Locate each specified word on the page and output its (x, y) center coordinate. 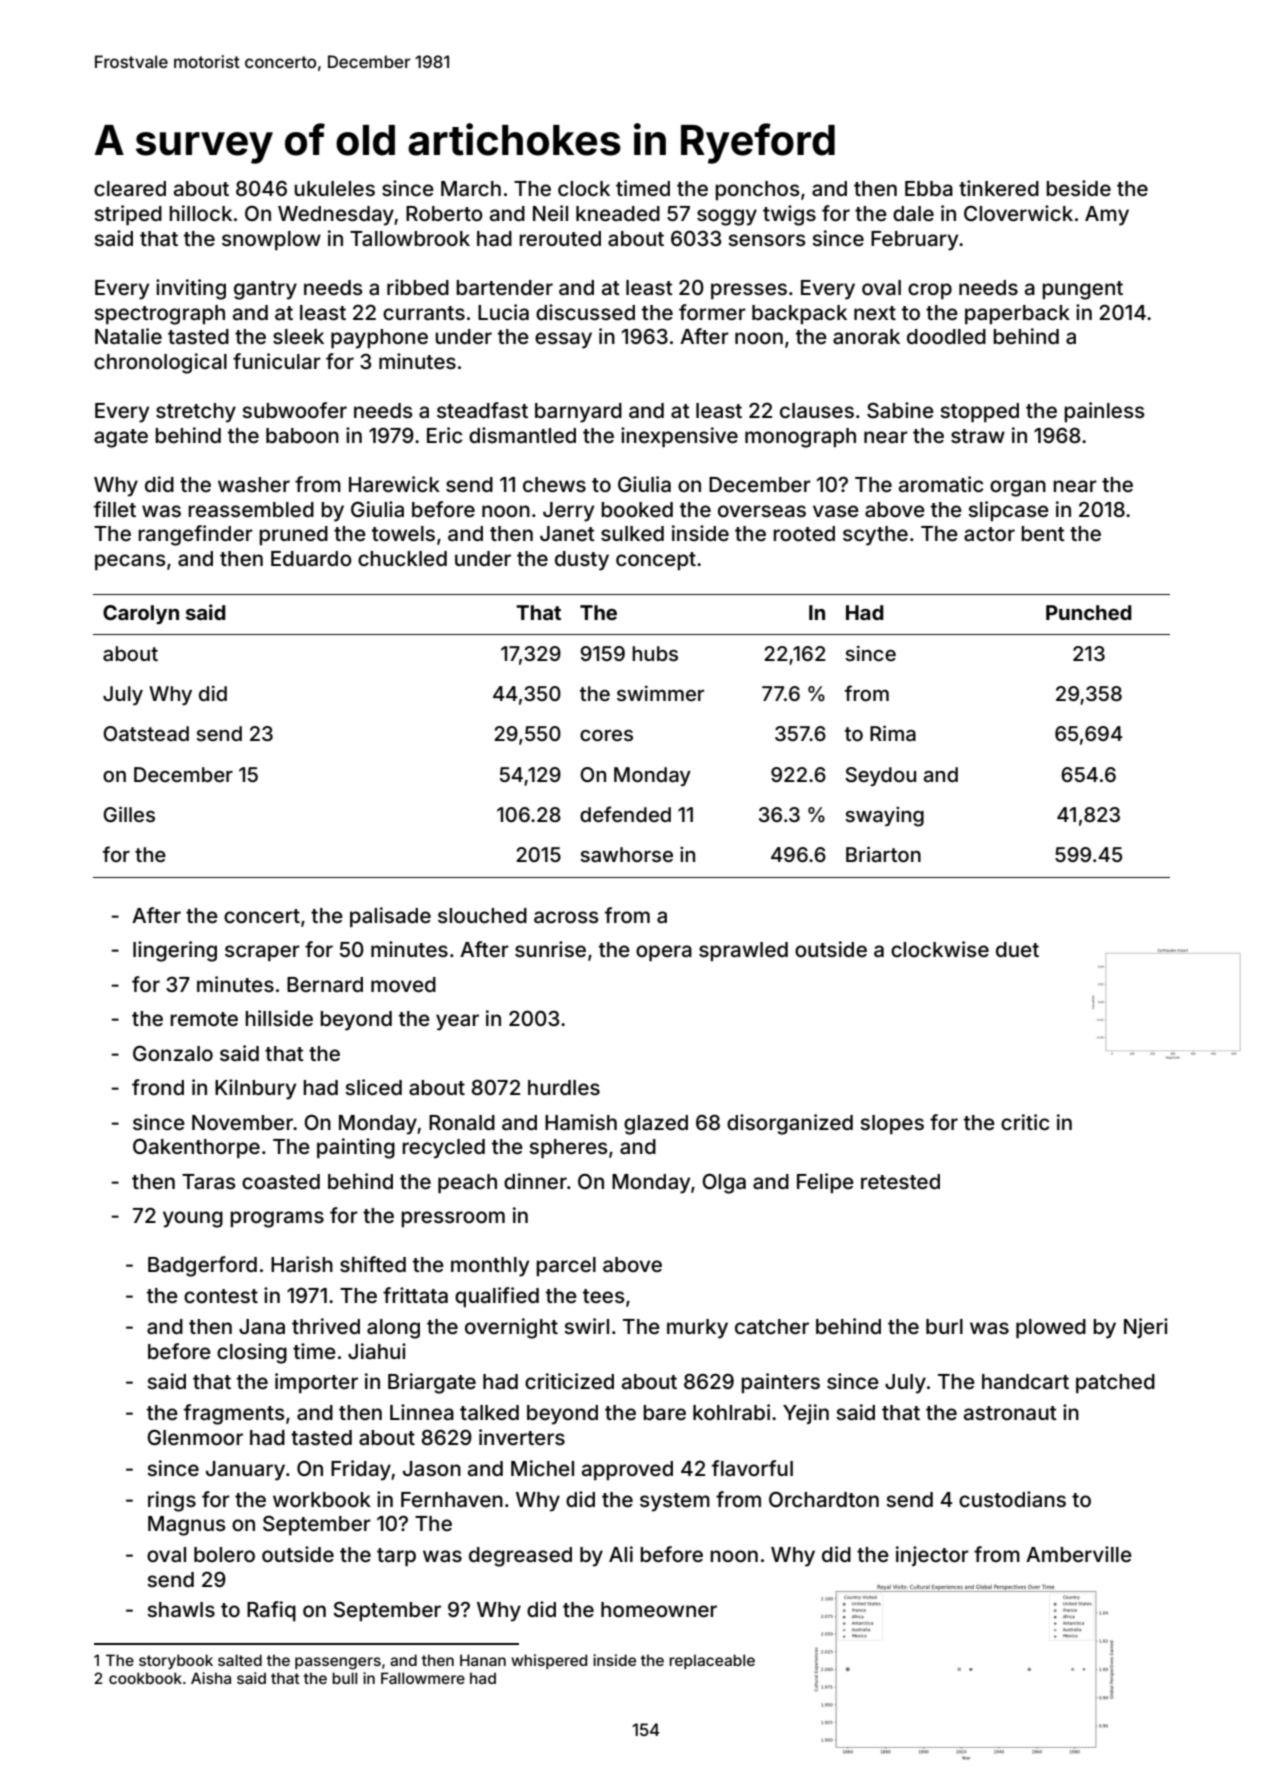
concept (656, 561)
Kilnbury (255, 1089)
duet (1017, 949)
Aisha (211, 1678)
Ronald (462, 1122)
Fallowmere (423, 1678)
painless (1104, 412)
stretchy (196, 413)
